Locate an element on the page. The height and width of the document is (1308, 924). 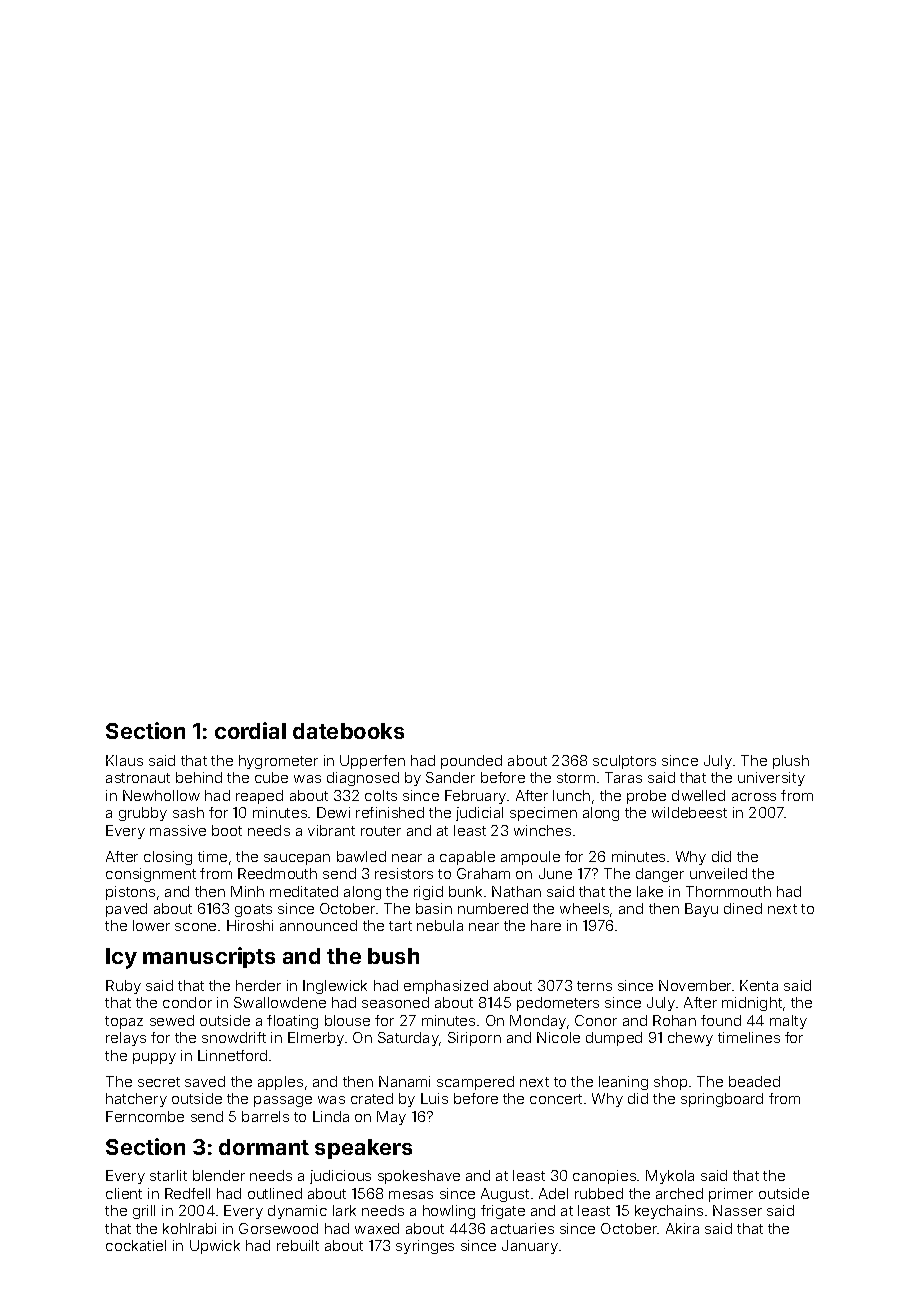
starlit is located at coordinates (168, 1175).
